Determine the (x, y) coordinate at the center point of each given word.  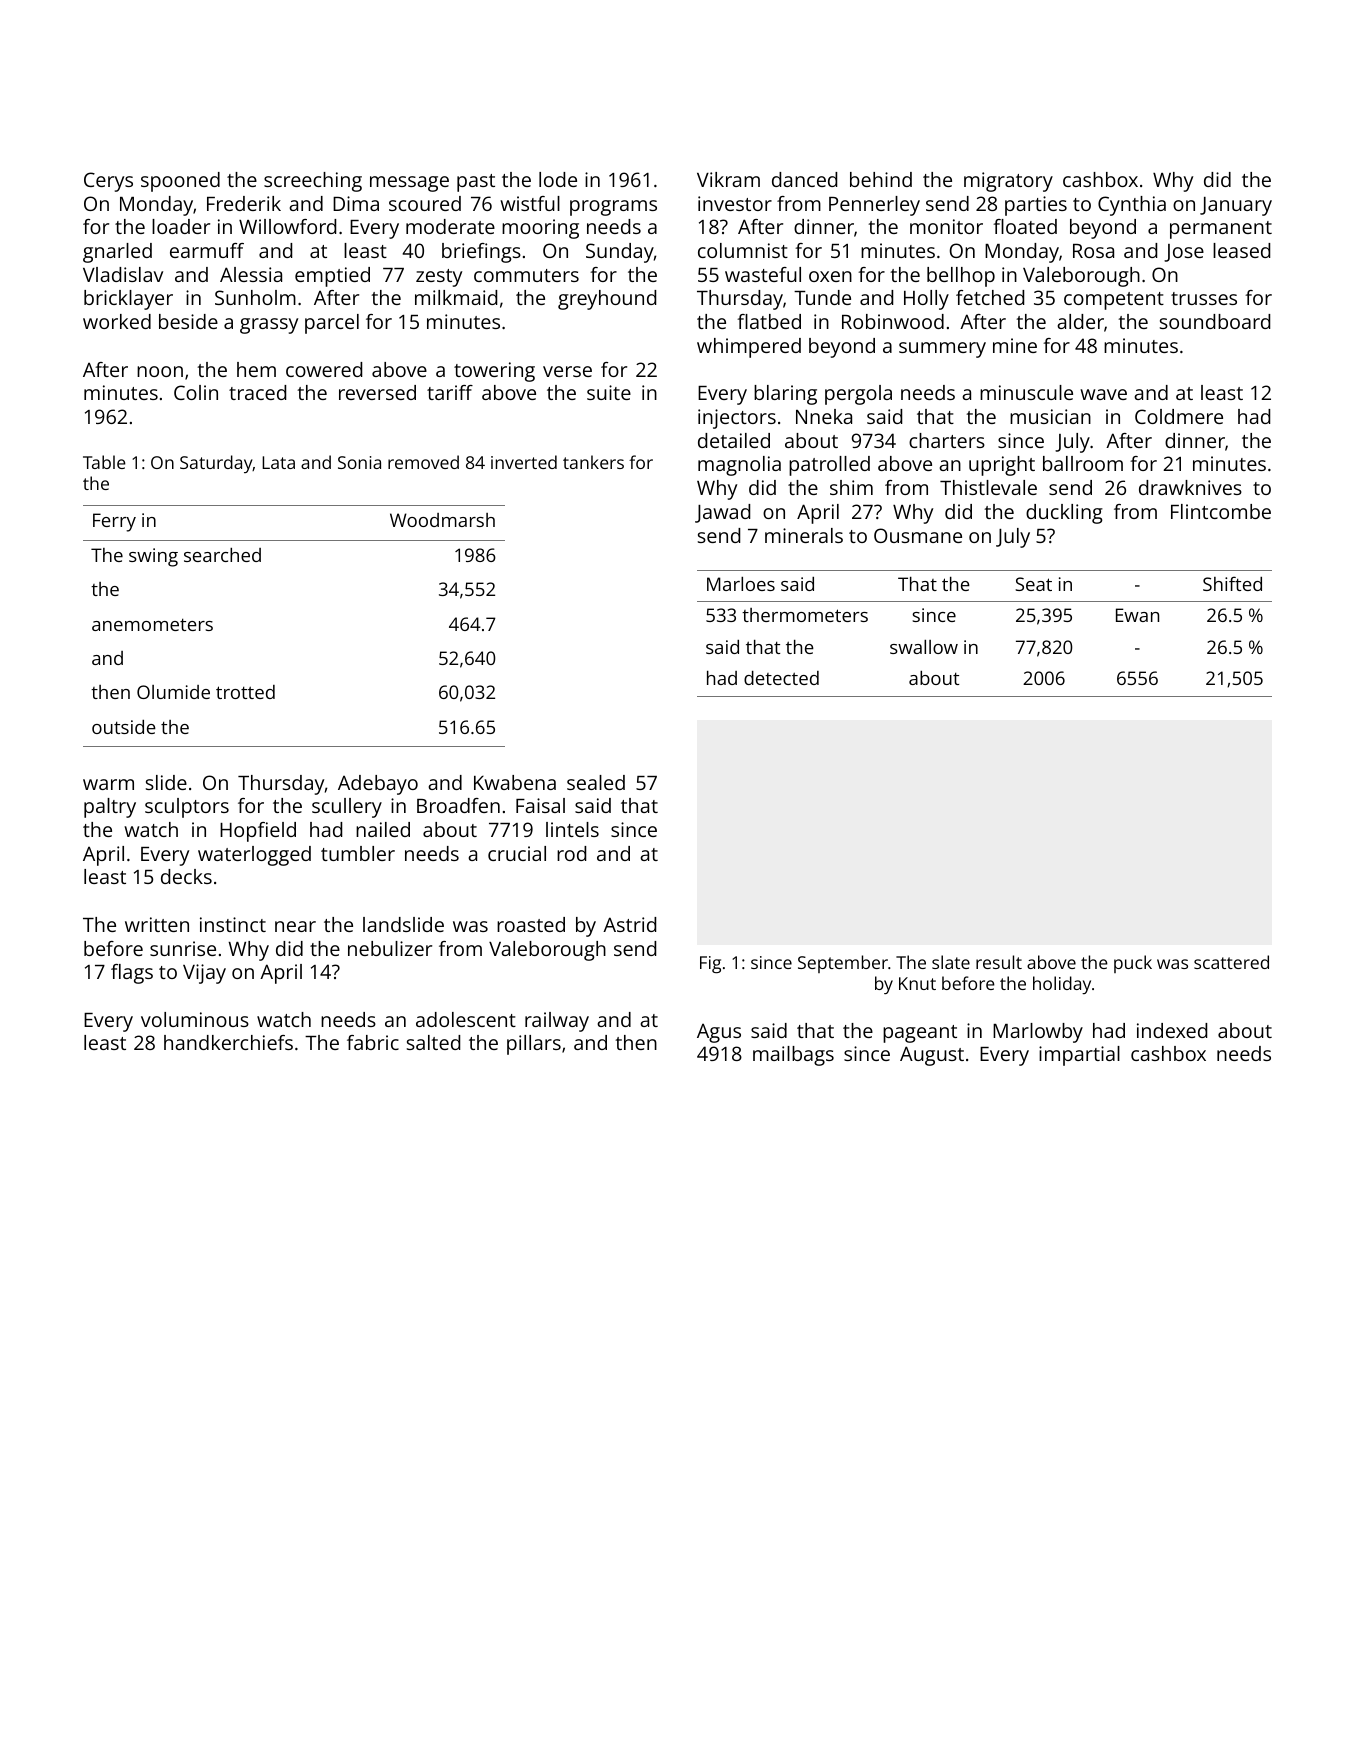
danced (804, 179)
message (409, 184)
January (1236, 206)
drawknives (1190, 487)
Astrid (629, 924)
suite (609, 392)
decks (186, 876)
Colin (196, 392)
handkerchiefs (228, 1042)
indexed (1172, 1030)
